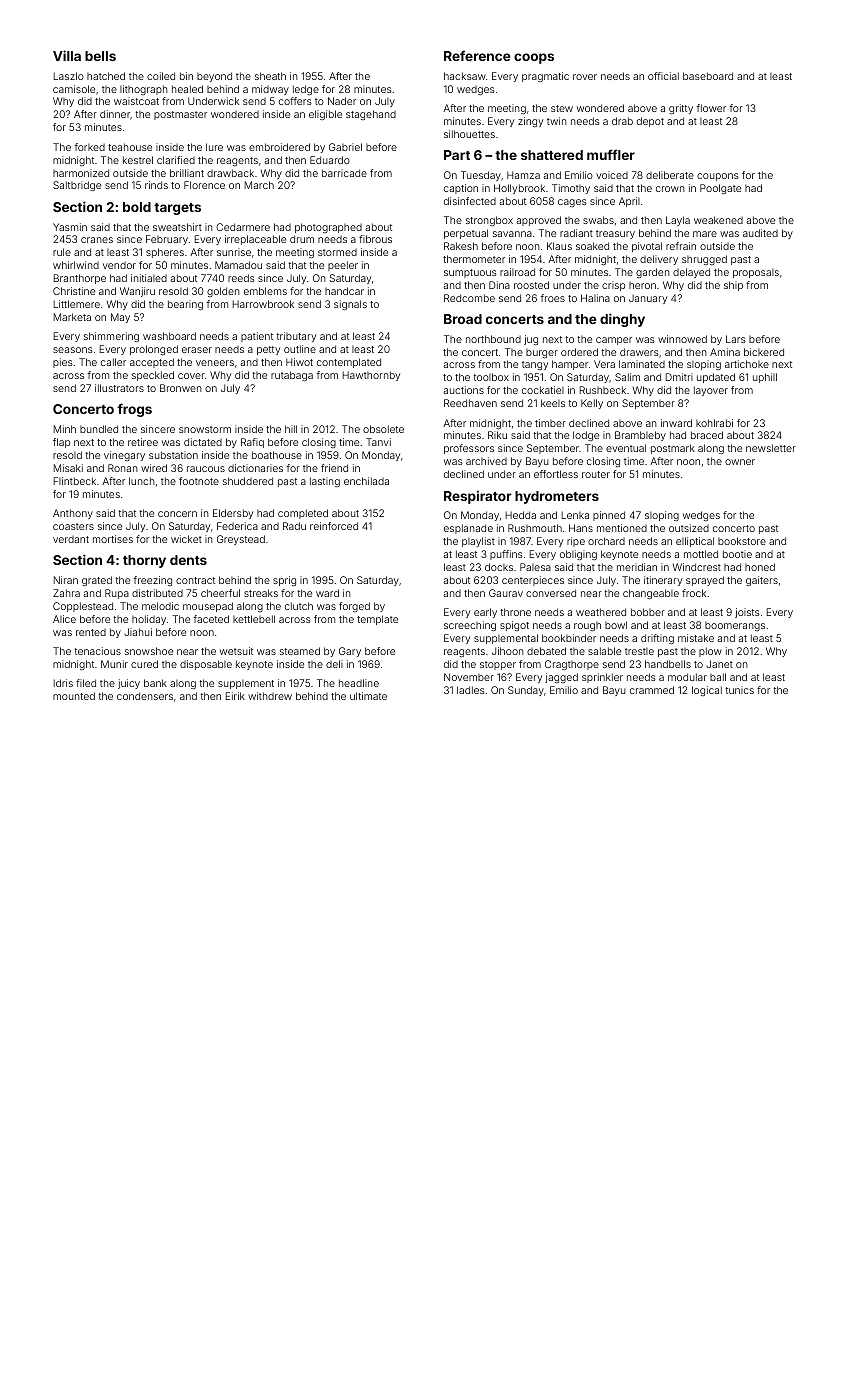 The width and height of the screenshot is (849, 1400). Describe the element at coordinates (89, 147) in the screenshot. I see `forked` at that location.
